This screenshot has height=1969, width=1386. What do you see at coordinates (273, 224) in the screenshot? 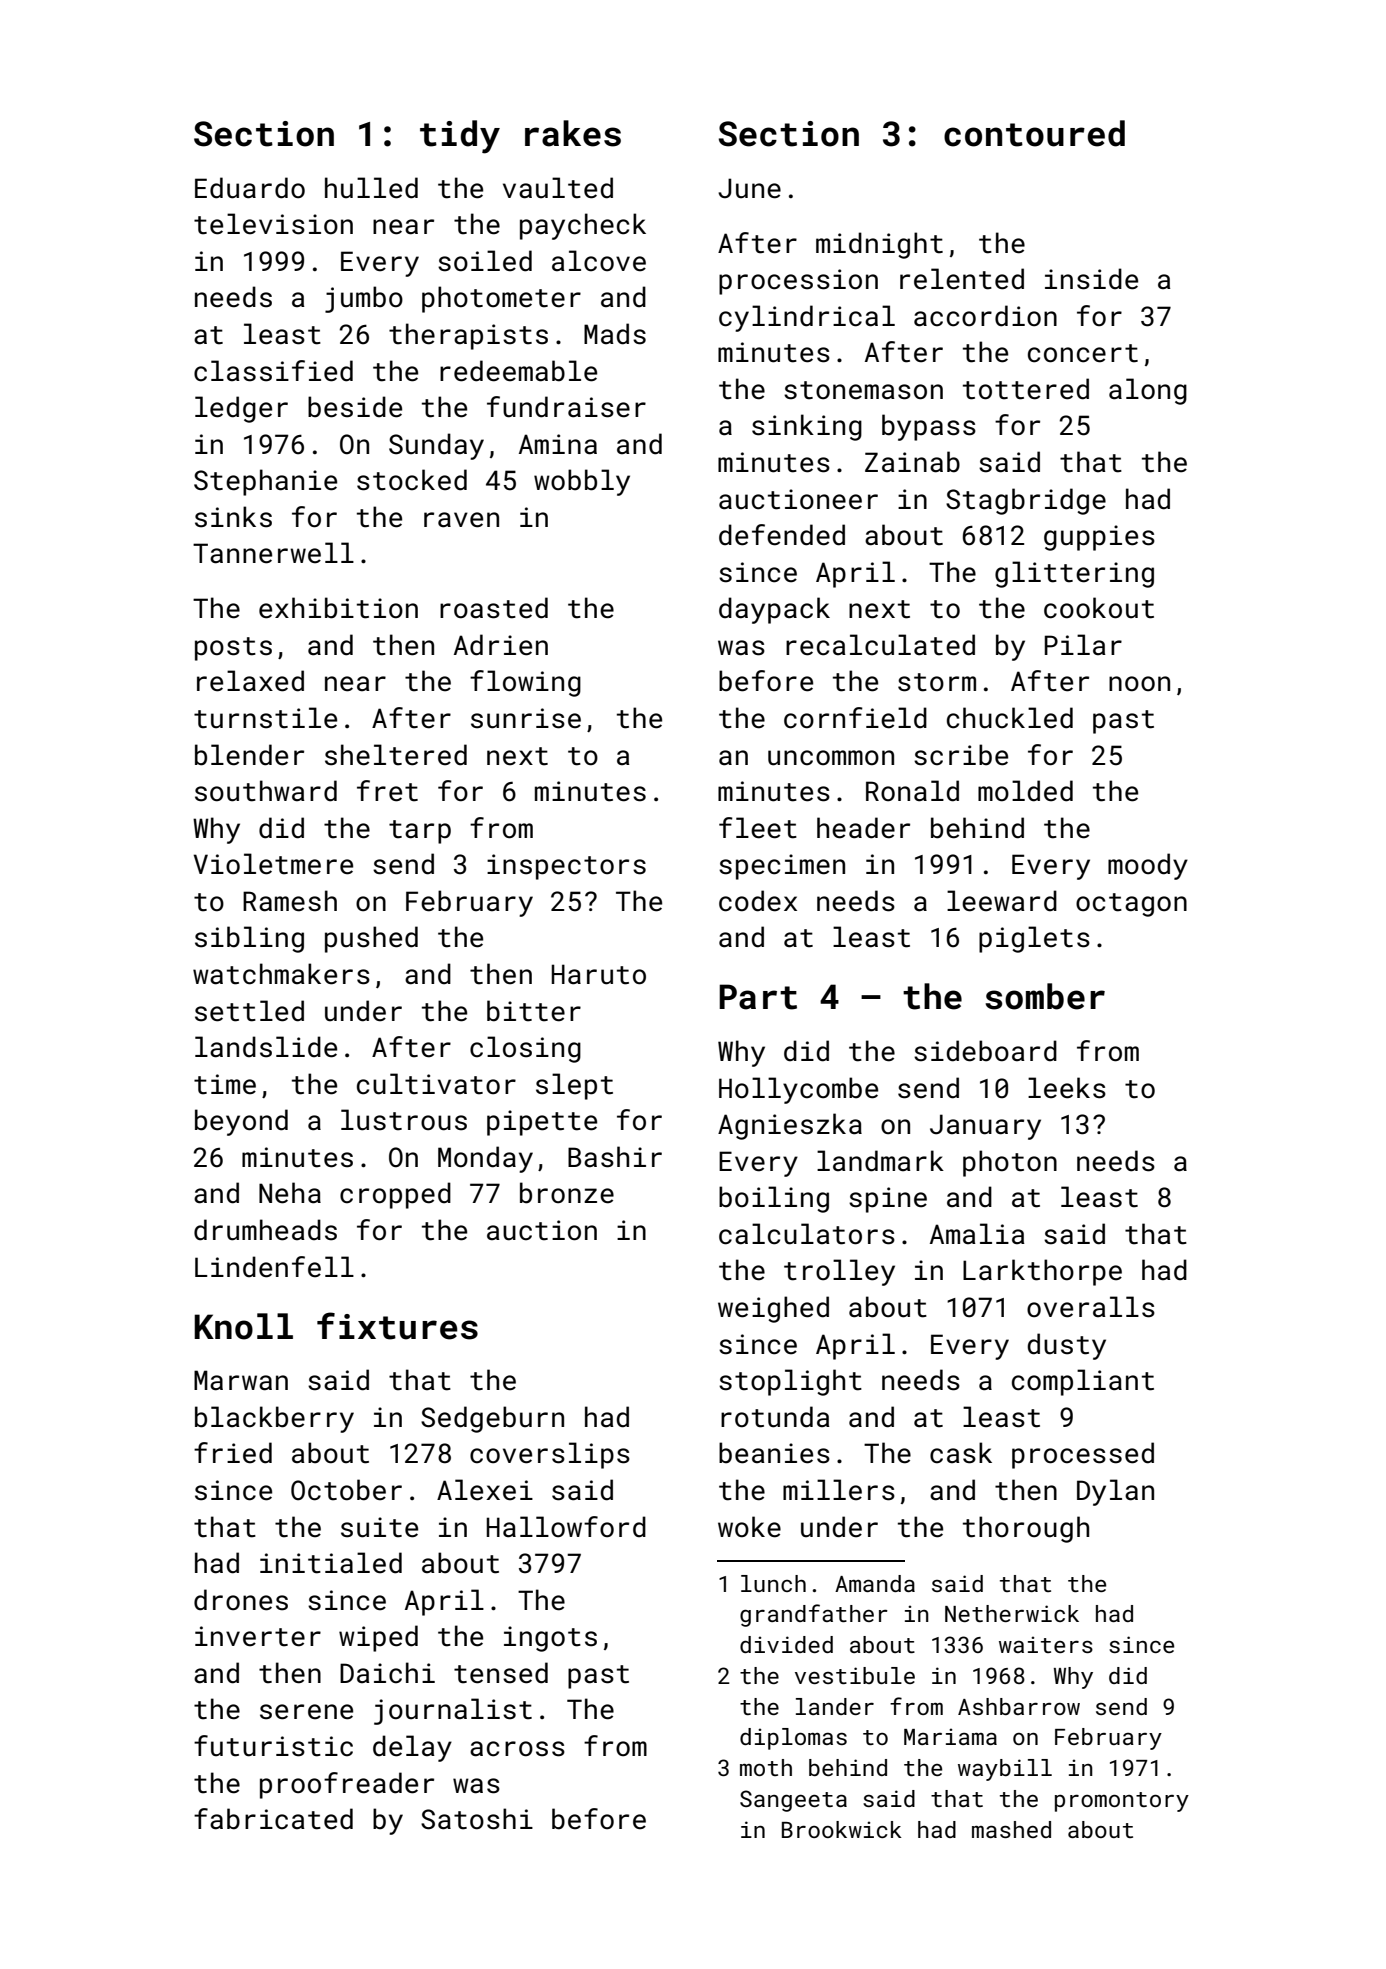
I see `television` at bounding box center [273, 224].
